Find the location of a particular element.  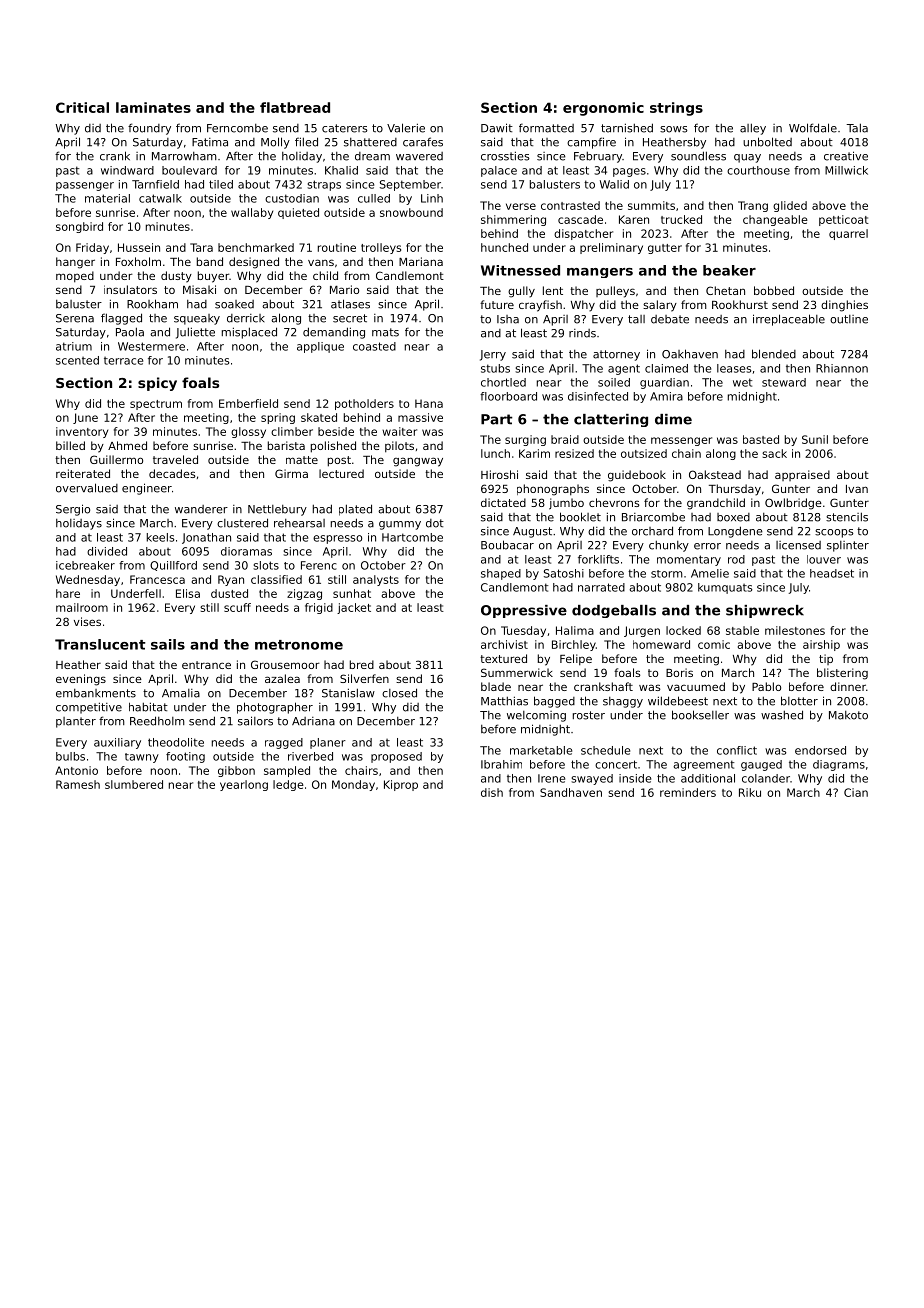

Isha is located at coordinates (508, 319).
